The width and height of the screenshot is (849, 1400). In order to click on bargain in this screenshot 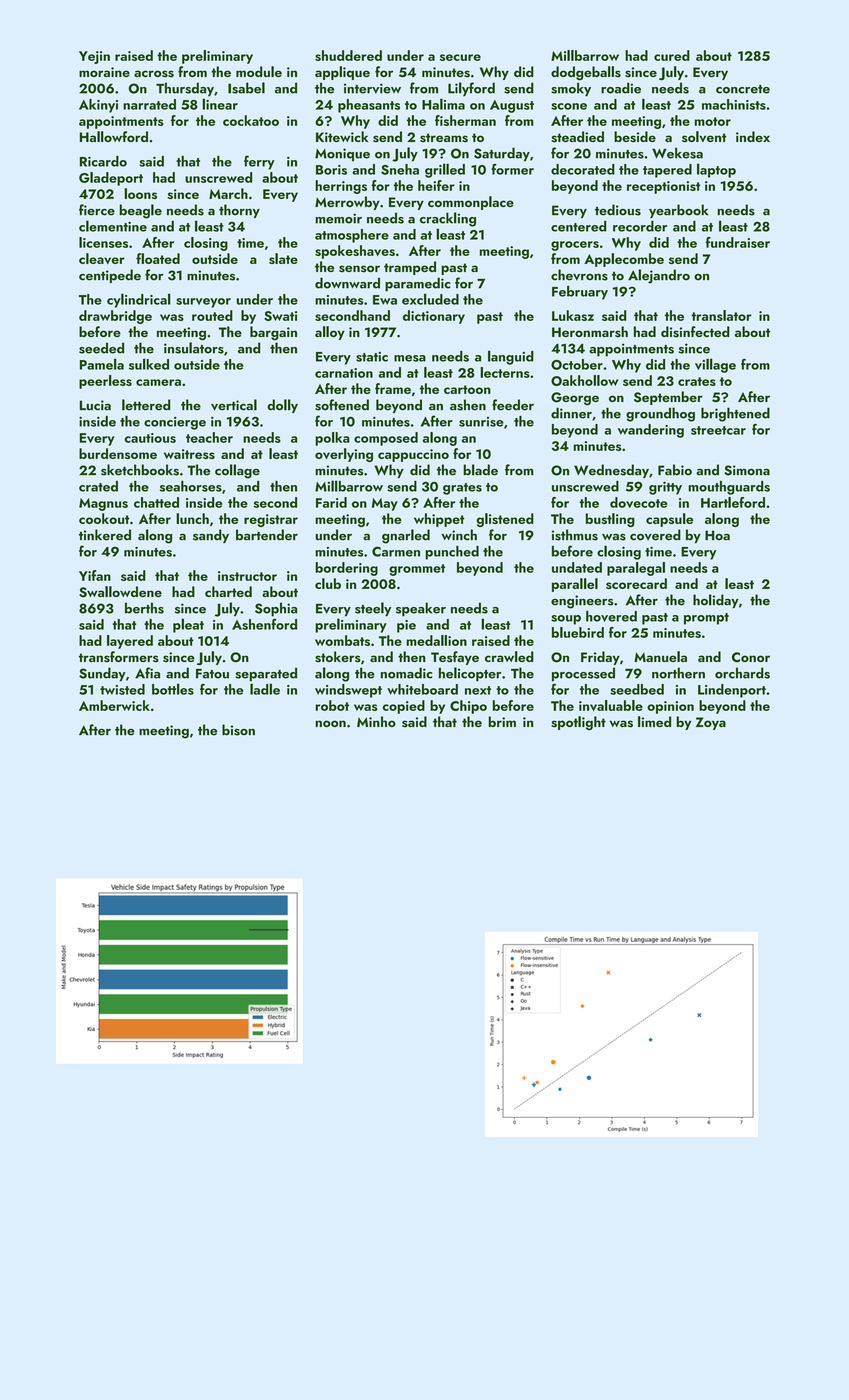, I will do `click(273, 333)`.
